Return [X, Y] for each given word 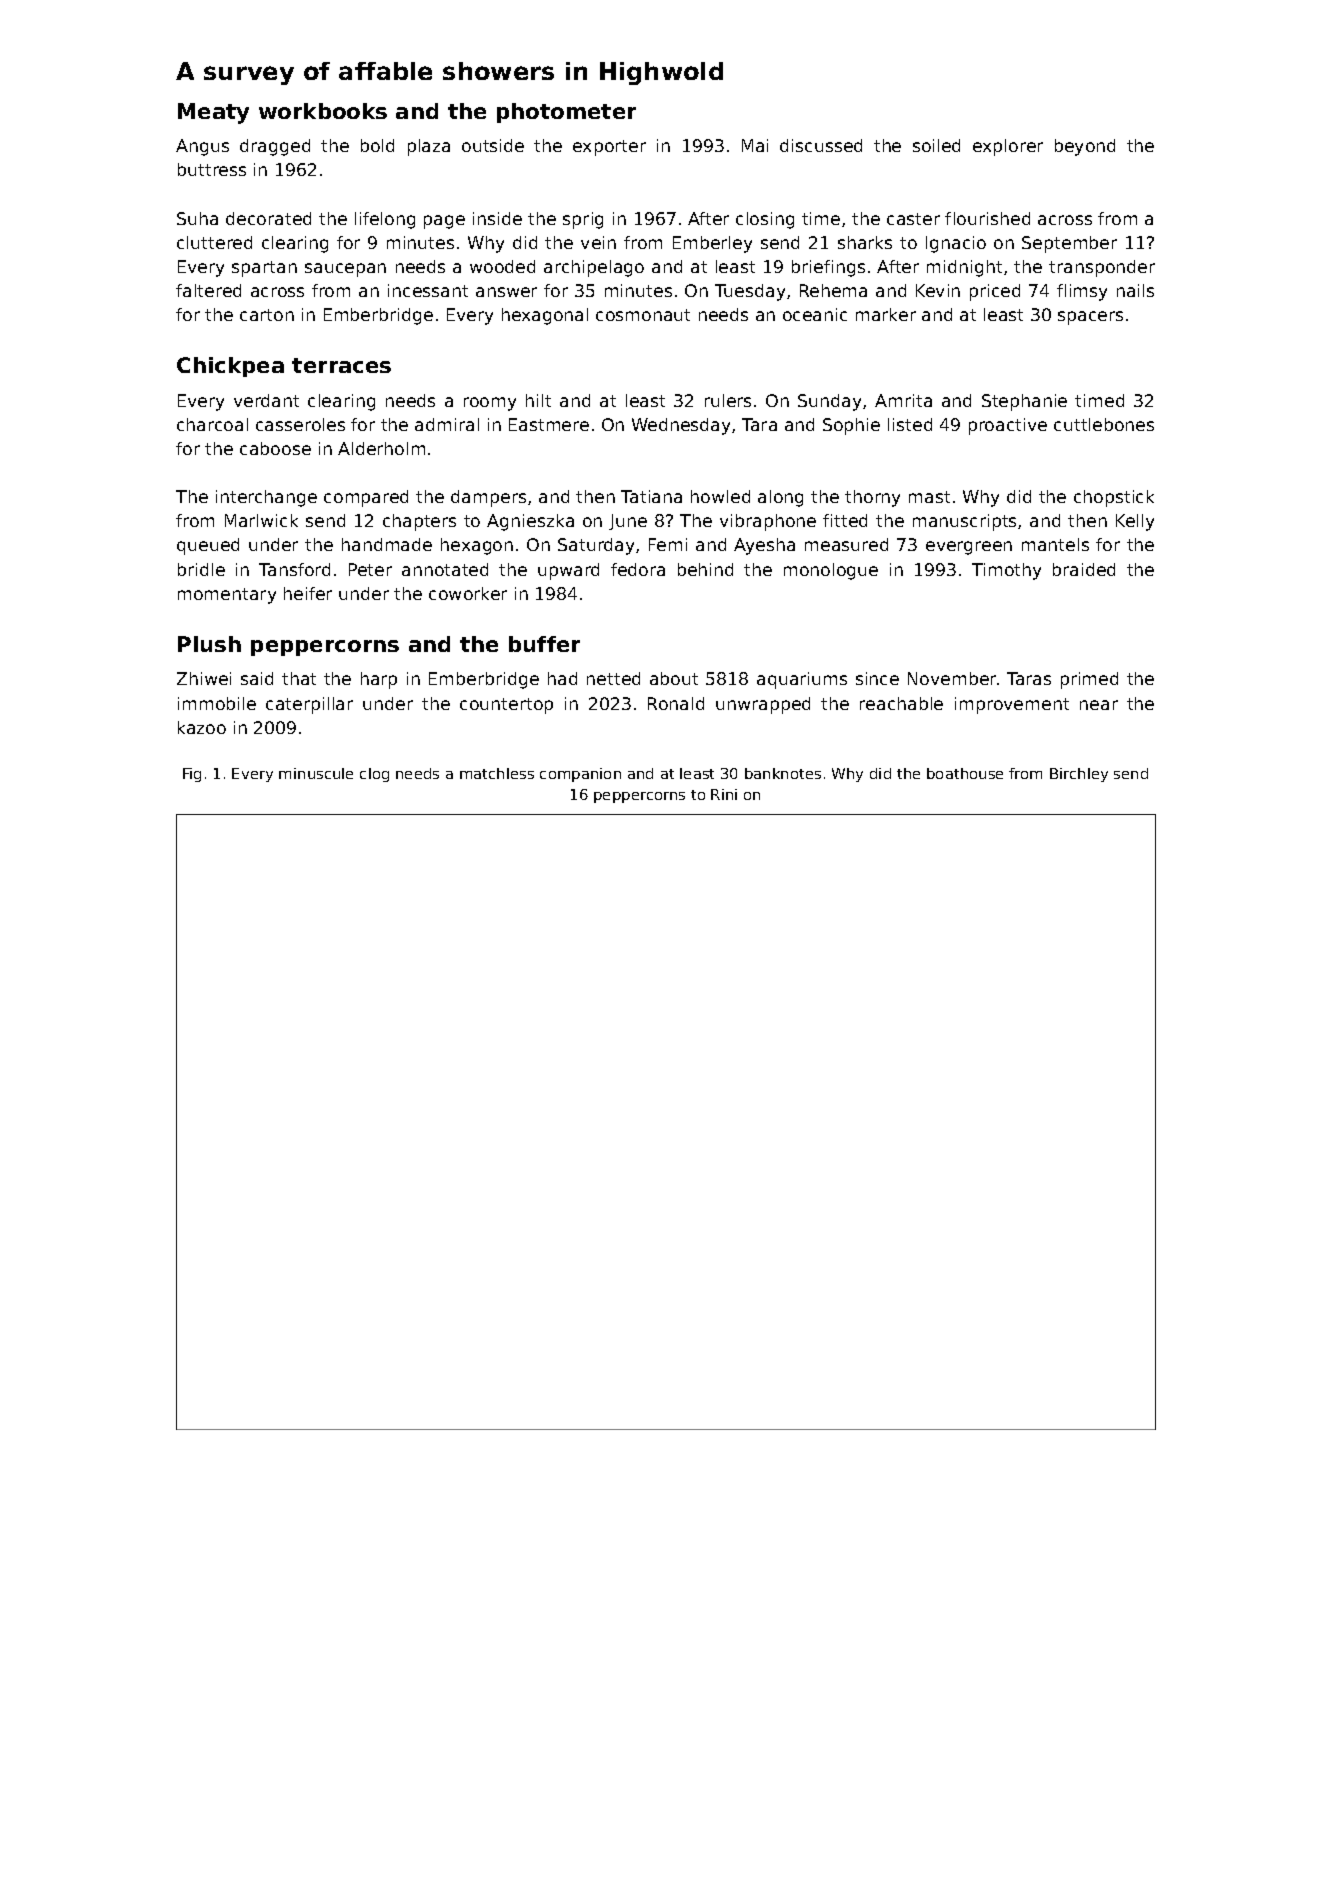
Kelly [1135, 522]
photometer [566, 113]
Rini [724, 794]
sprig [583, 220]
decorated [268, 218]
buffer [544, 644]
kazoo [202, 727]
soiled [936, 145]
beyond [1085, 147]
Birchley [1079, 775]
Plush [209, 644]
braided [1084, 569]
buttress [212, 169]
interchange [266, 498]
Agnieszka [530, 522]
